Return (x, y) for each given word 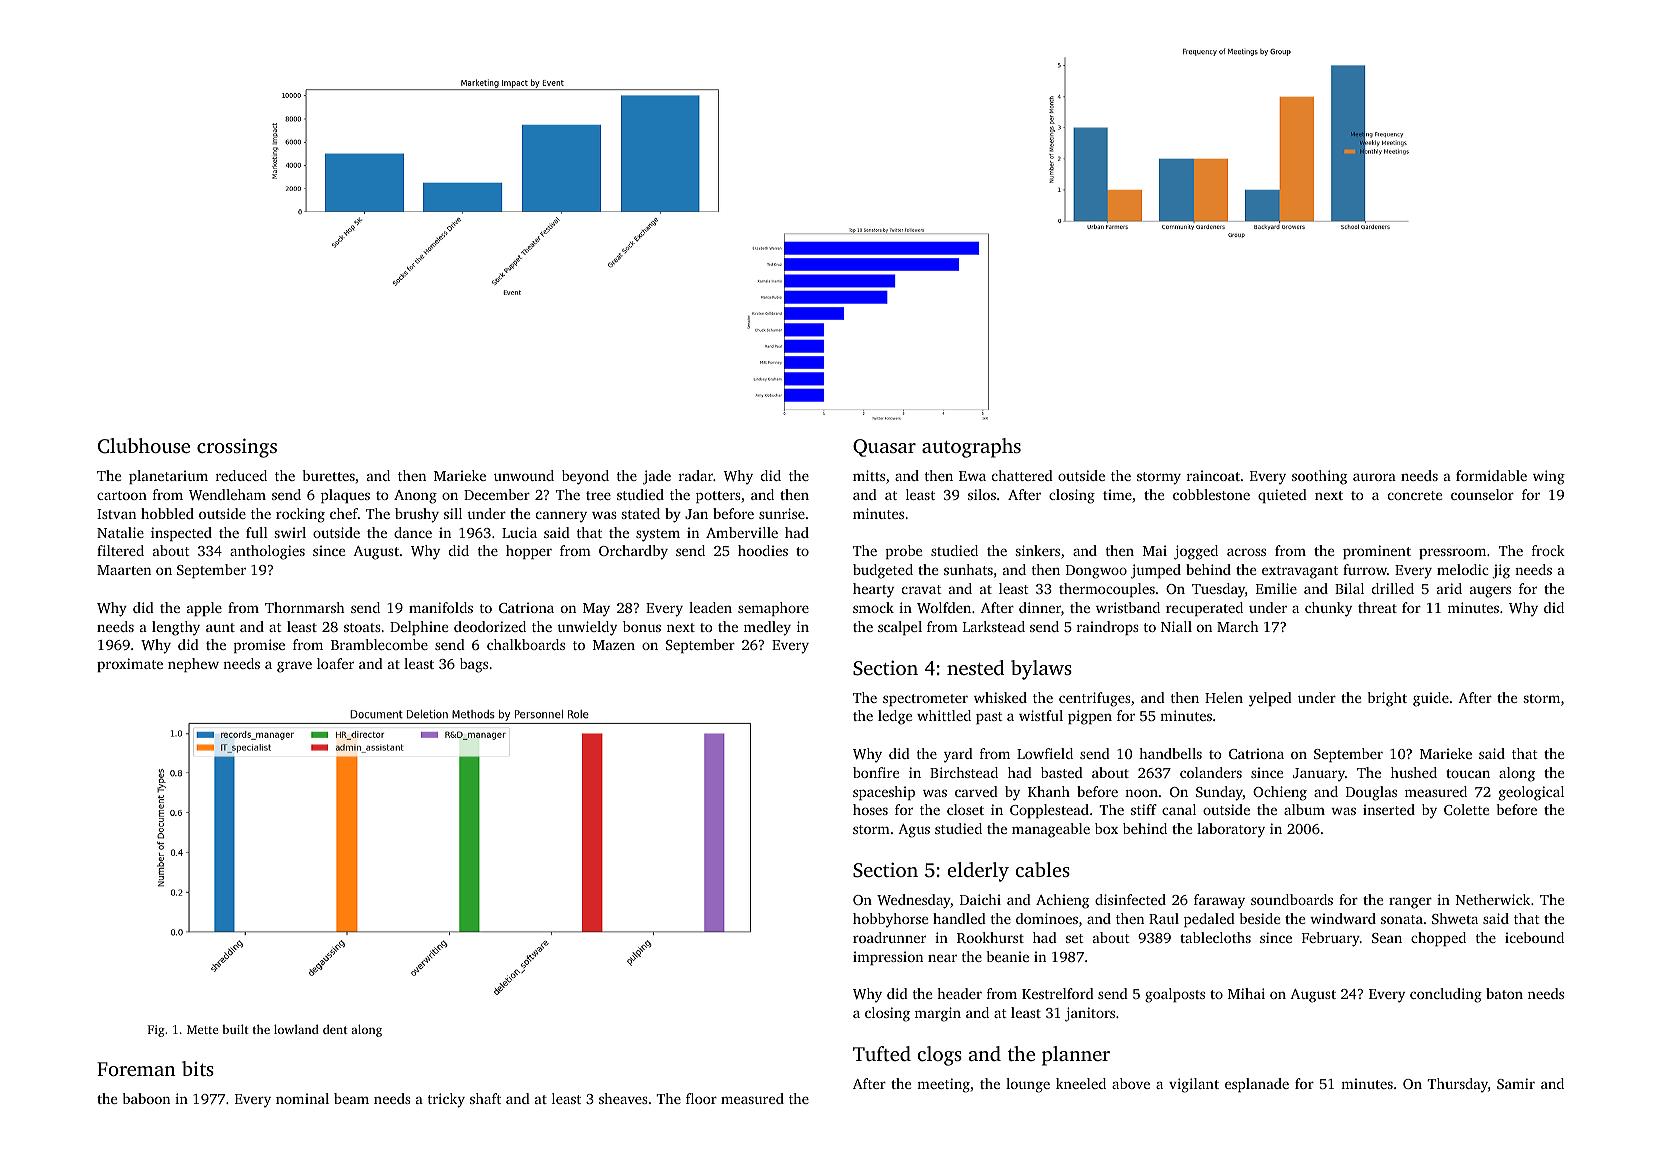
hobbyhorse (890, 920)
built (235, 1029)
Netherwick (1493, 899)
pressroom (1452, 553)
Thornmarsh (304, 607)
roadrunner (889, 937)
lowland (296, 1029)
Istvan (116, 514)
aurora (1374, 477)
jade (657, 477)
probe (904, 552)
